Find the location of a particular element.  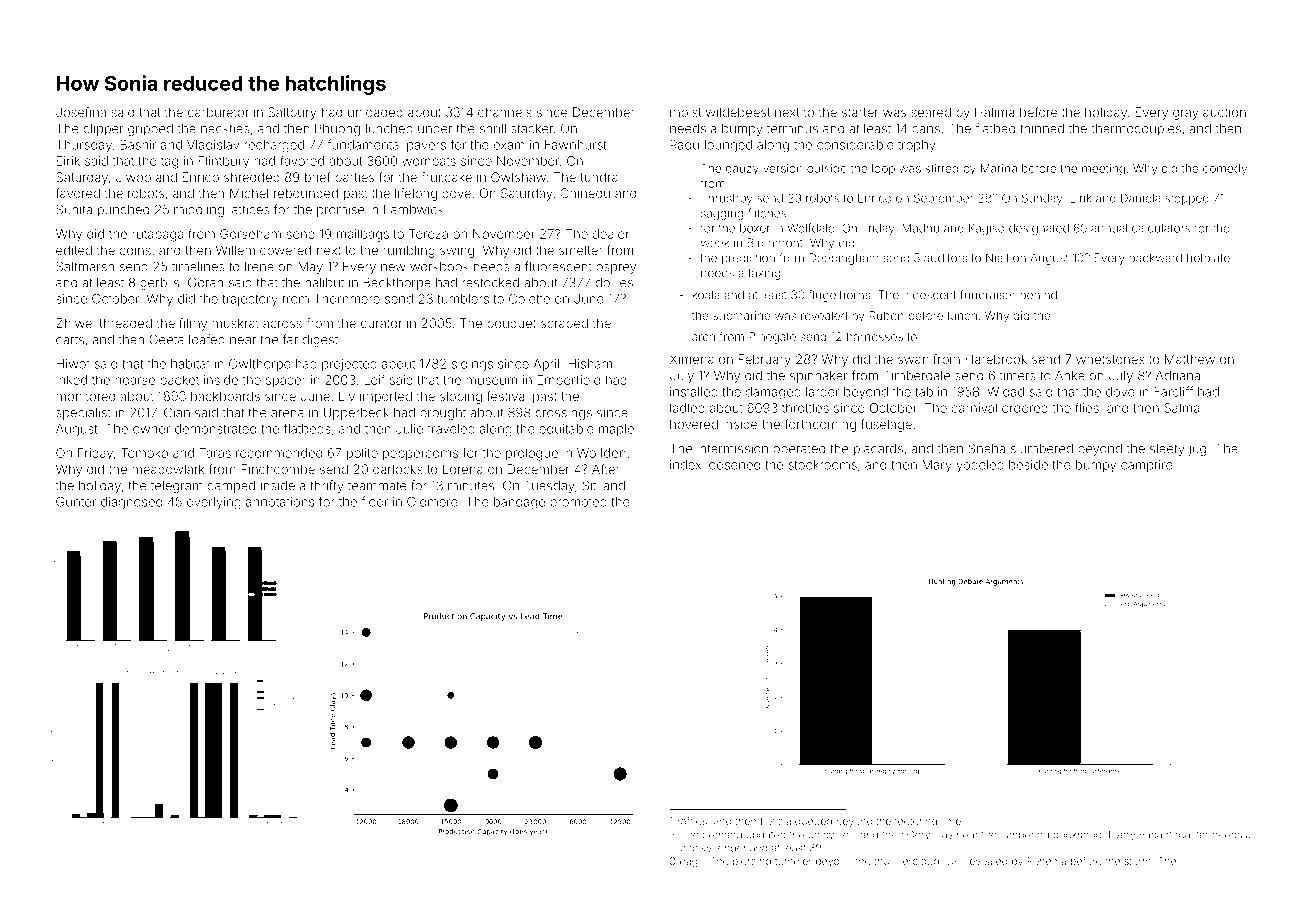

starter is located at coordinates (860, 112).
